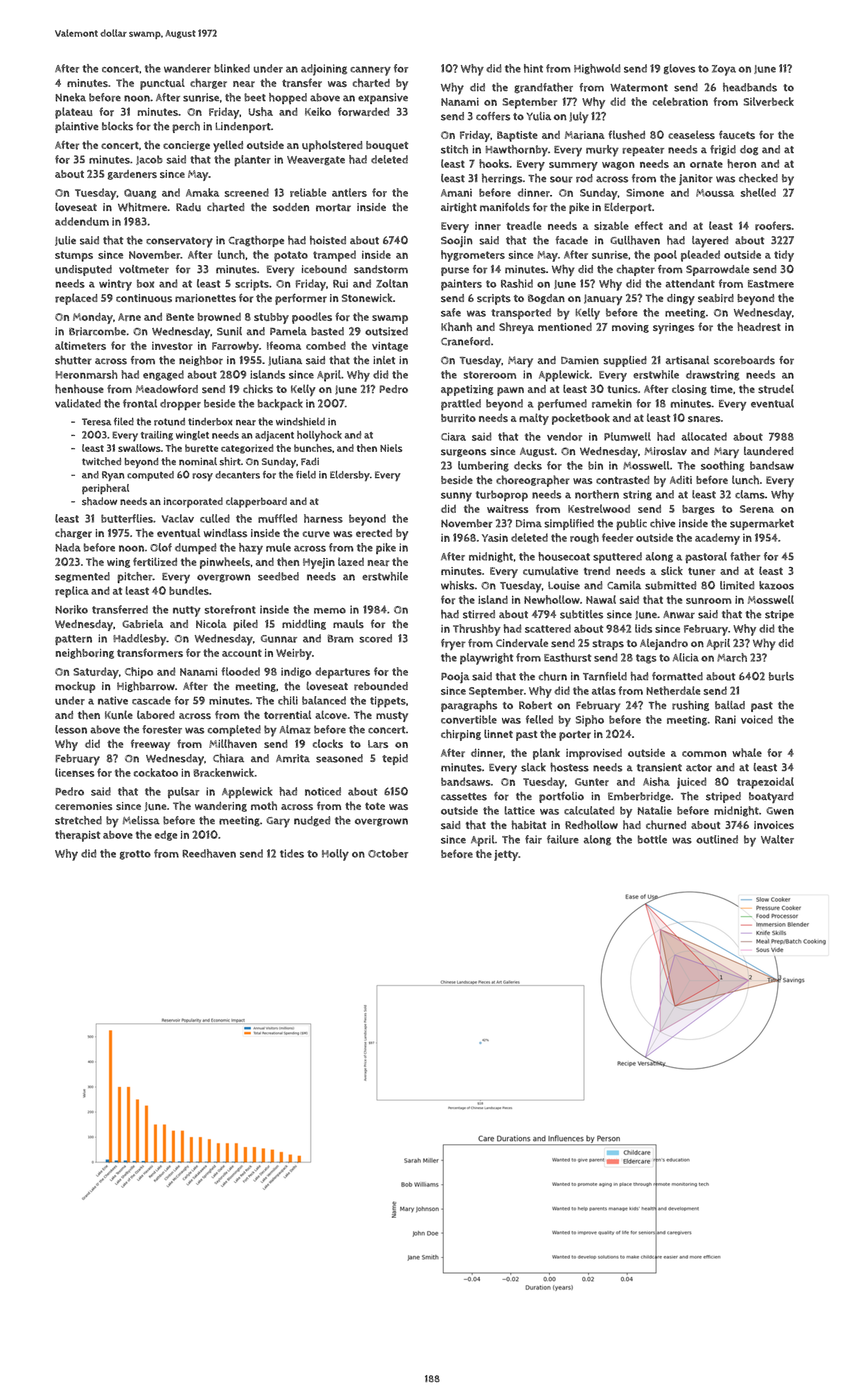 The width and height of the image is (849, 1400). What do you see at coordinates (70, 97) in the image?
I see `Nneka` at bounding box center [70, 97].
